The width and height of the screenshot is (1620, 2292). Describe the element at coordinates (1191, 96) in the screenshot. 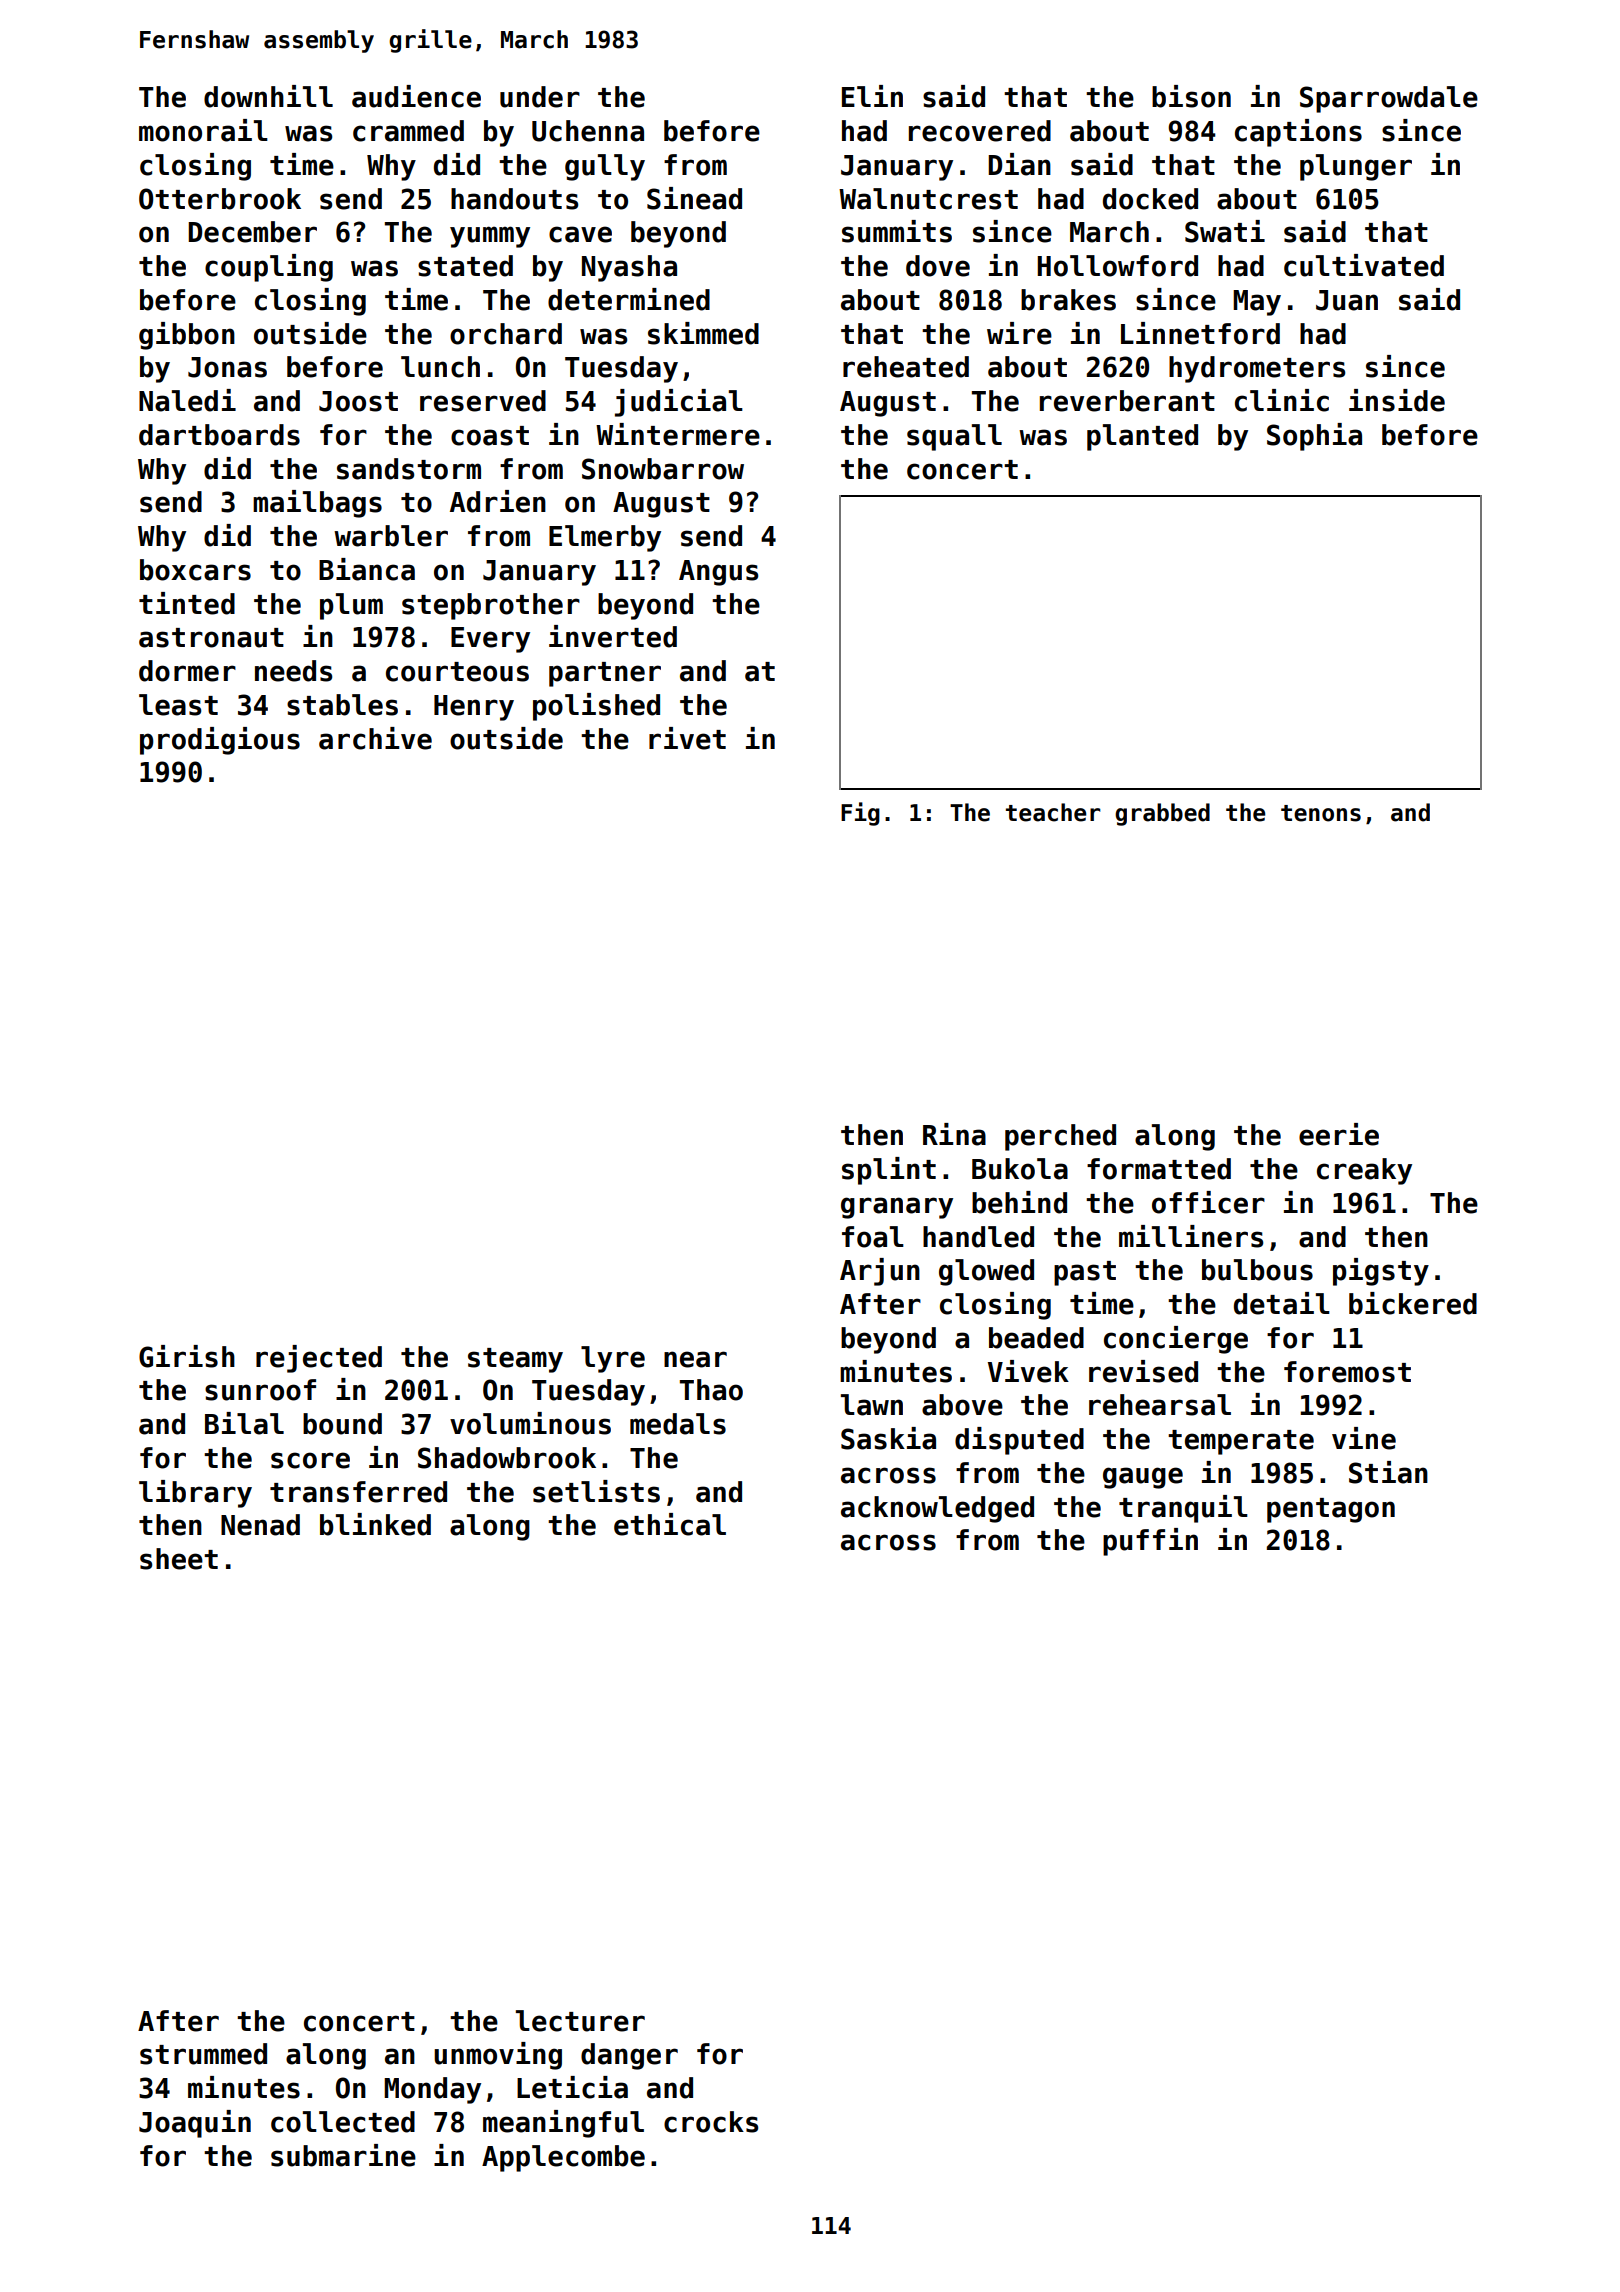

I see `bison` at that location.
